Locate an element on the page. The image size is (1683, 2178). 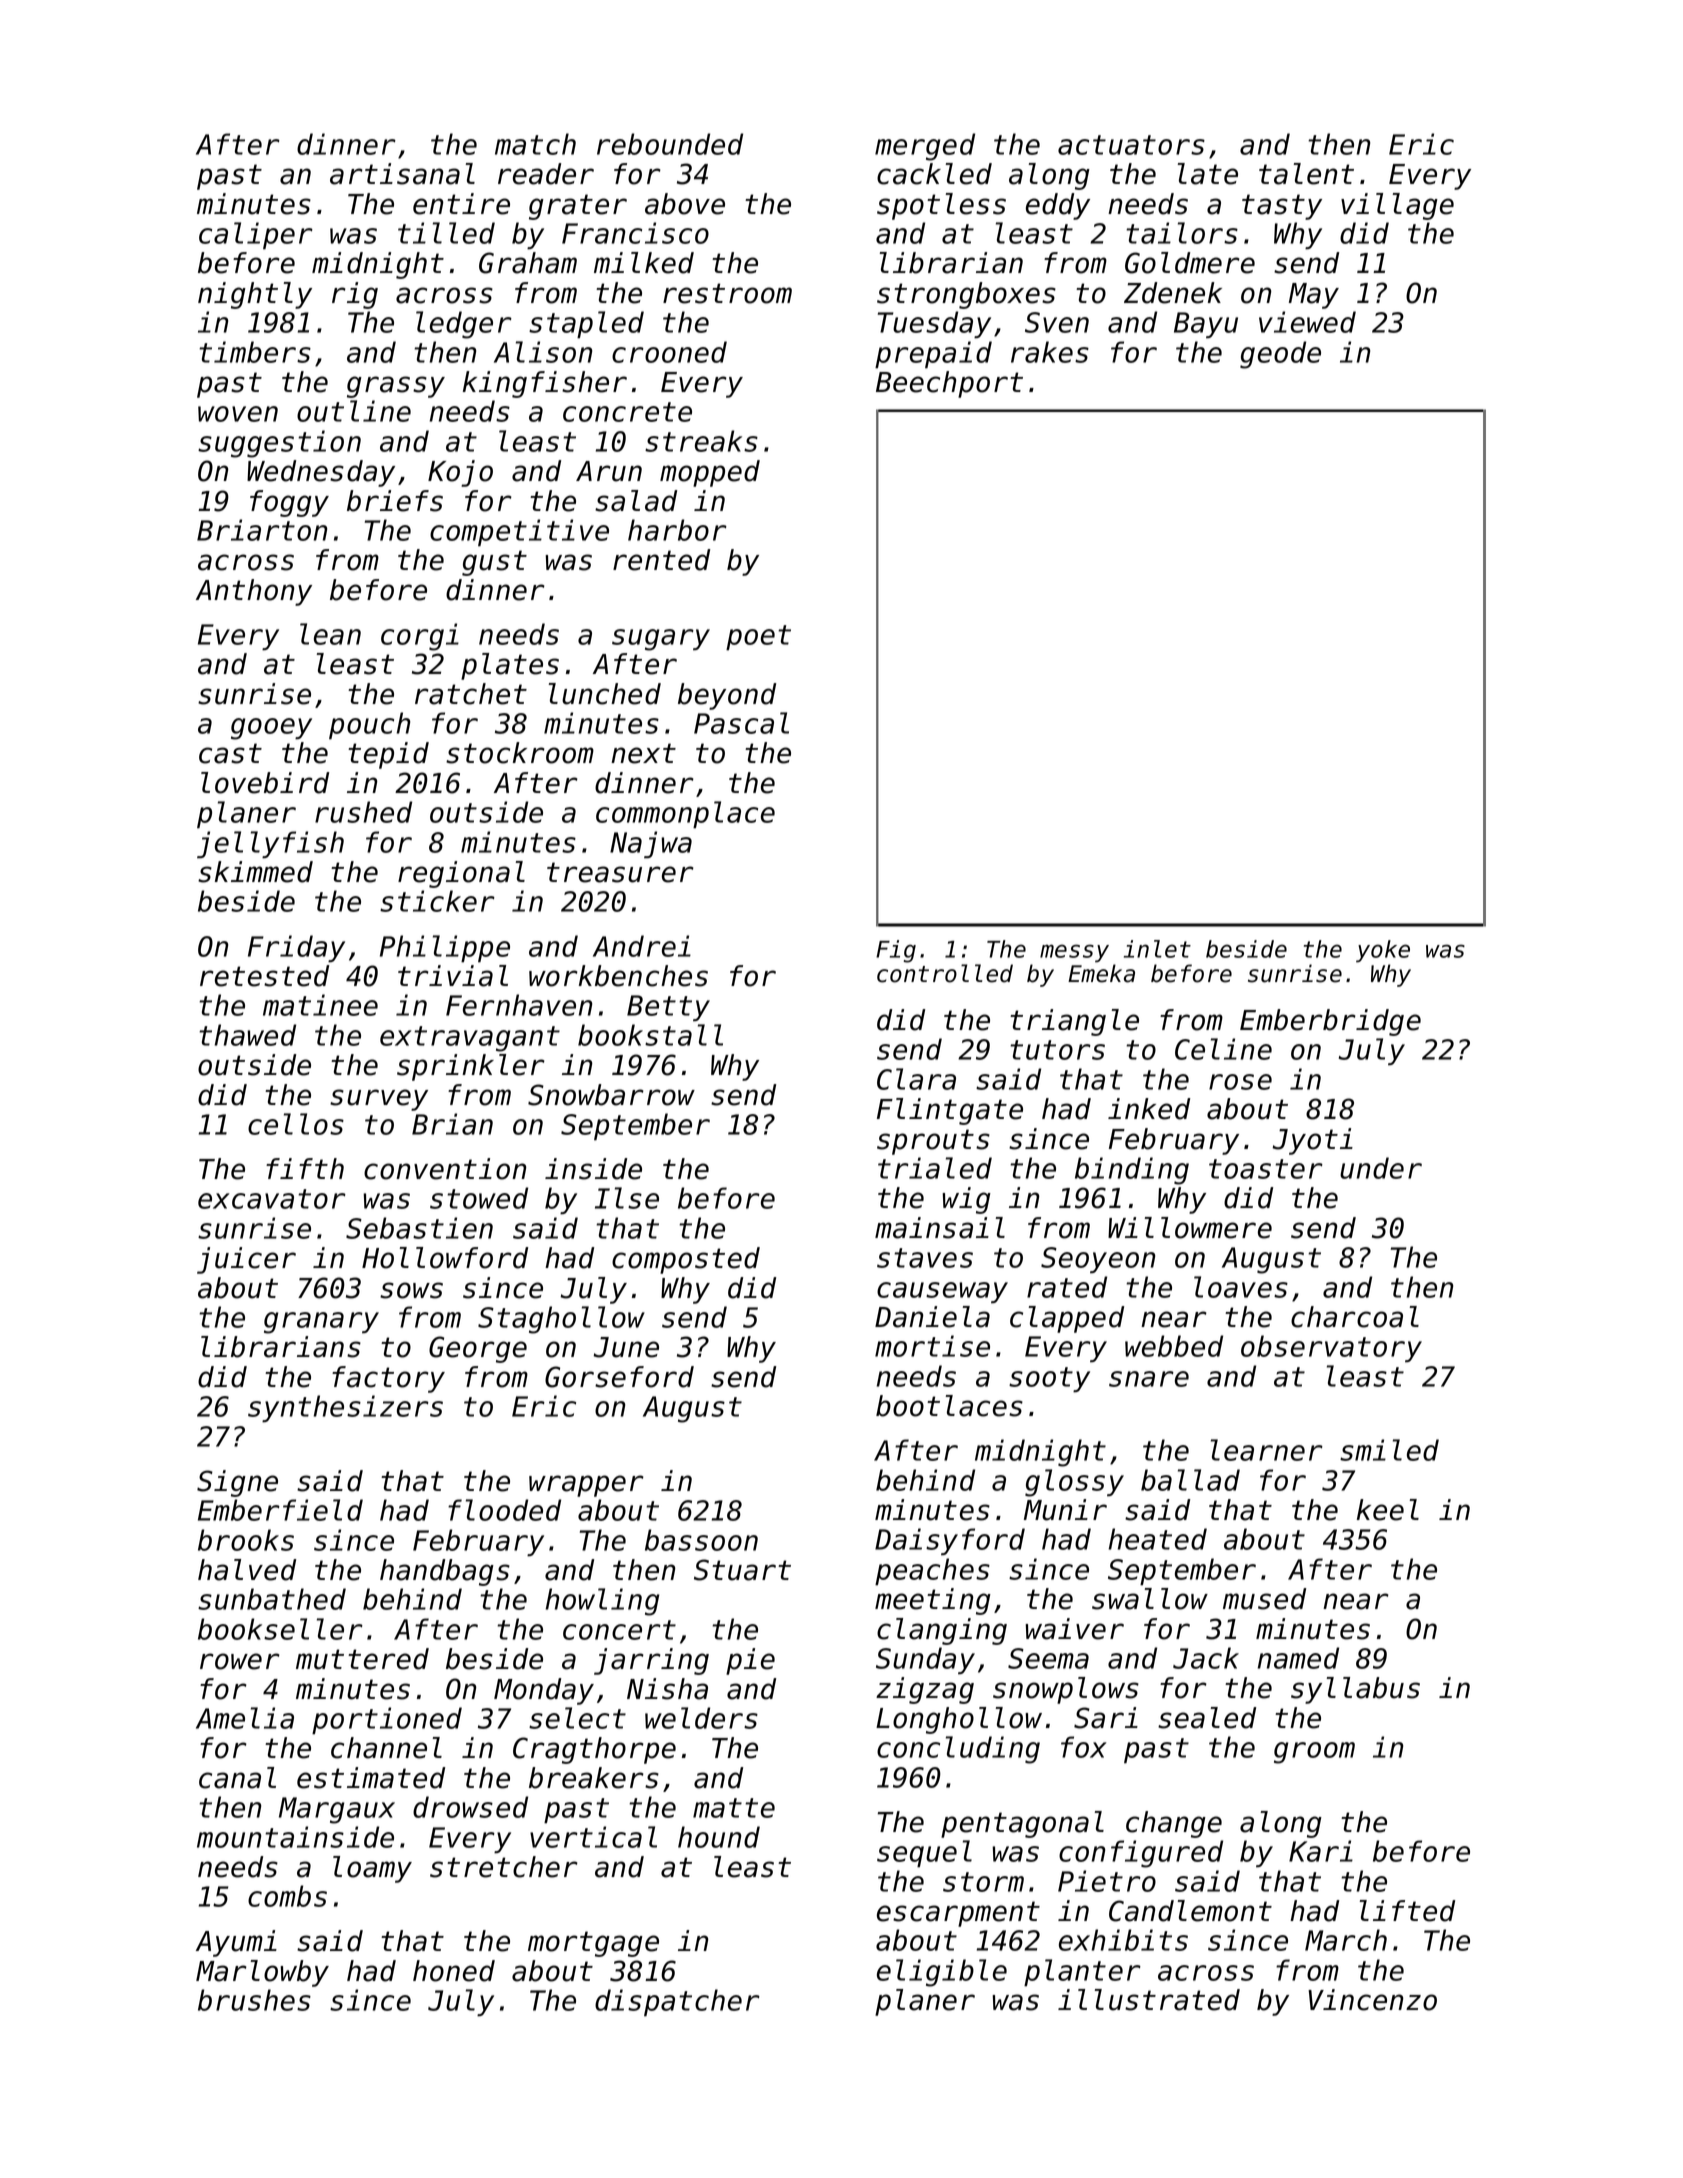
brushes is located at coordinates (254, 2000).
